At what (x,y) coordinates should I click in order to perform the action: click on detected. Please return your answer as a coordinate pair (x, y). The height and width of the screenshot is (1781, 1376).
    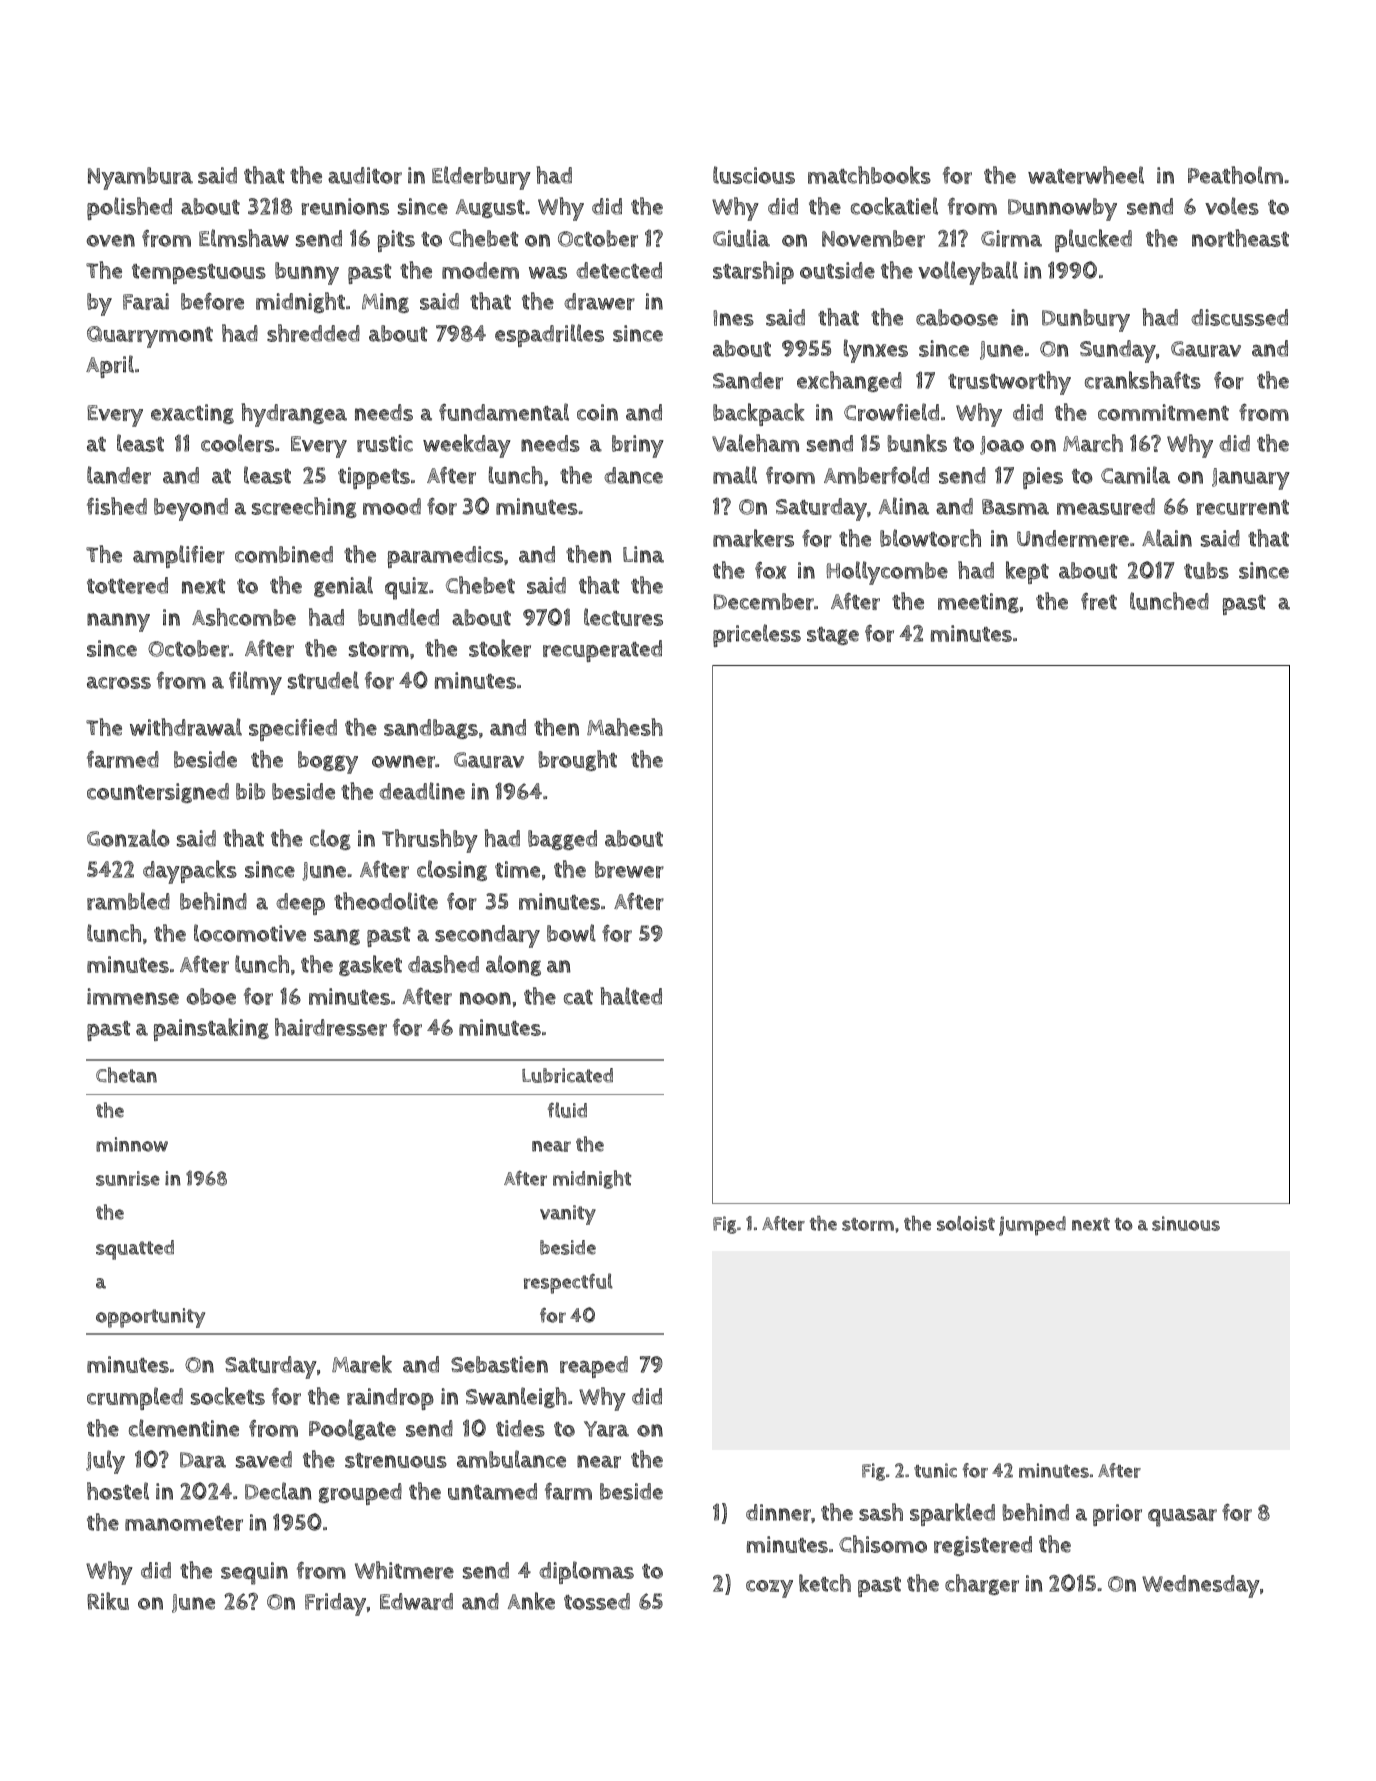
    Looking at the image, I should click on (619, 270).
